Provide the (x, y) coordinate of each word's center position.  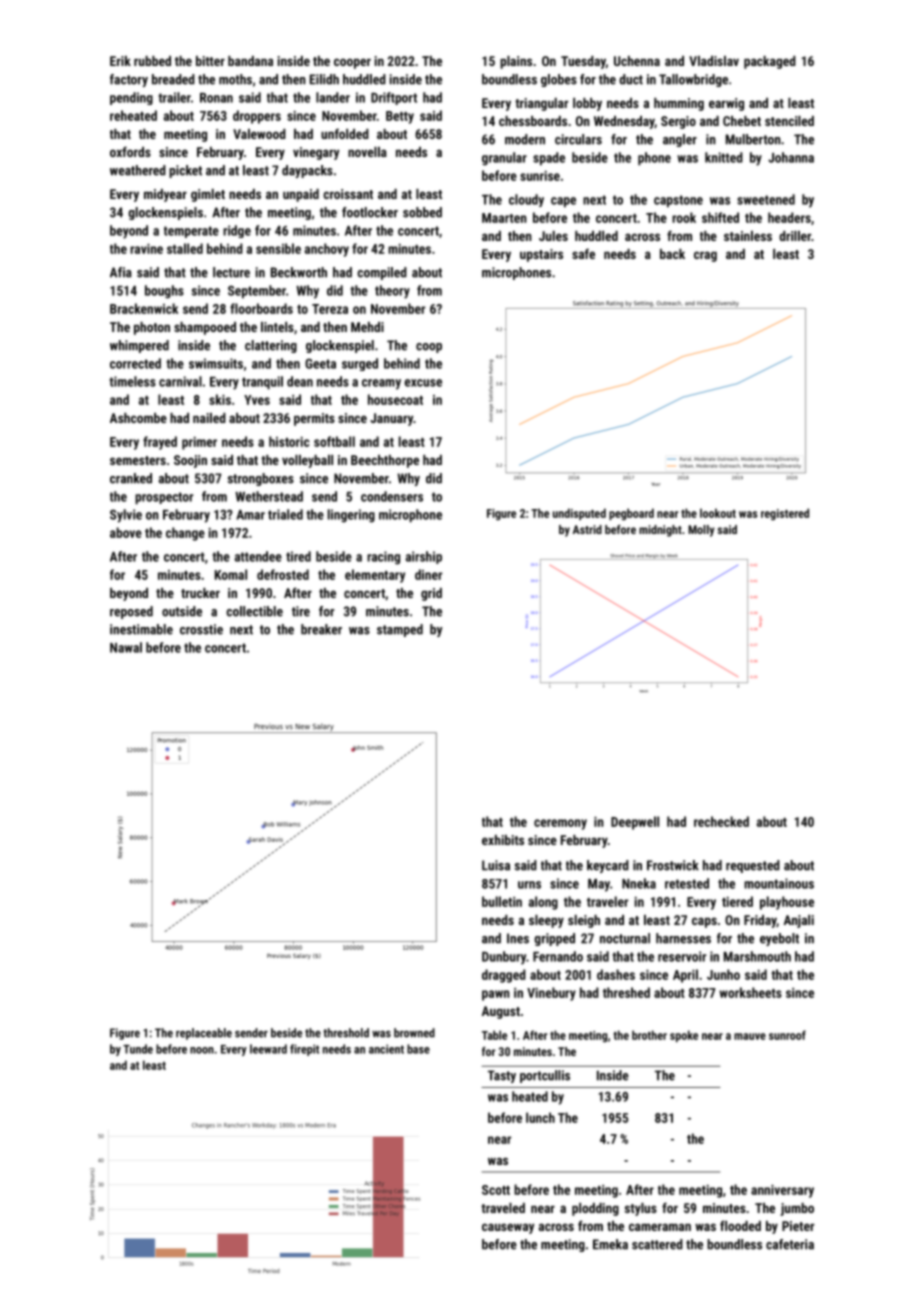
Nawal (126, 647)
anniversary (782, 1191)
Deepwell (635, 823)
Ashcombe (138, 418)
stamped (400, 630)
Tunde (138, 1049)
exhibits (503, 840)
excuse (423, 383)
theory (392, 292)
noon (202, 1050)
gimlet (208, 195)
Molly (701, 531)
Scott (496, 1190)
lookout (718, 513)
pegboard (631, 514)
